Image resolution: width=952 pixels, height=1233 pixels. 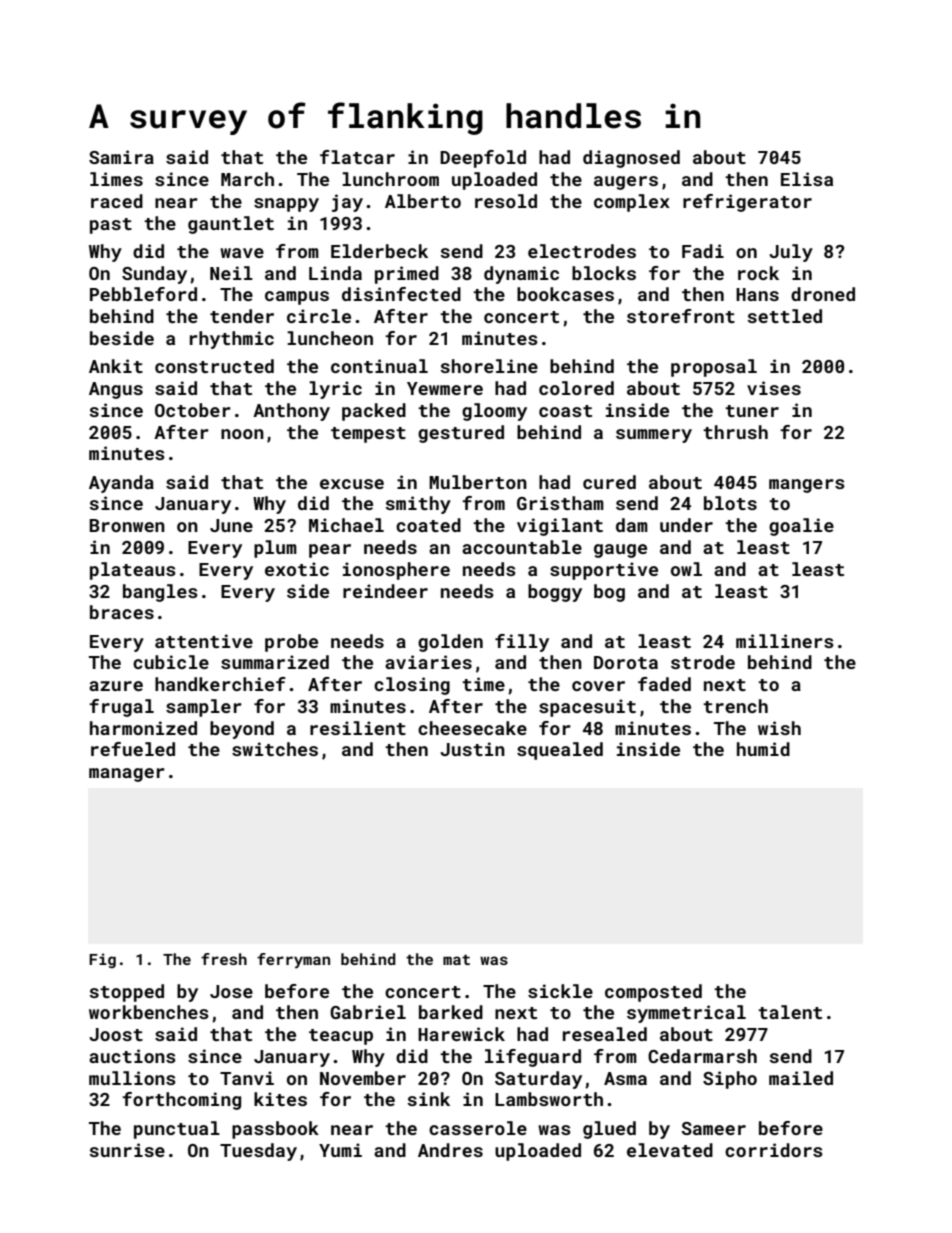 What do you see at coordinates (357, 157) in the document?
I see `flatcar` at bounding box center [357, 157].
